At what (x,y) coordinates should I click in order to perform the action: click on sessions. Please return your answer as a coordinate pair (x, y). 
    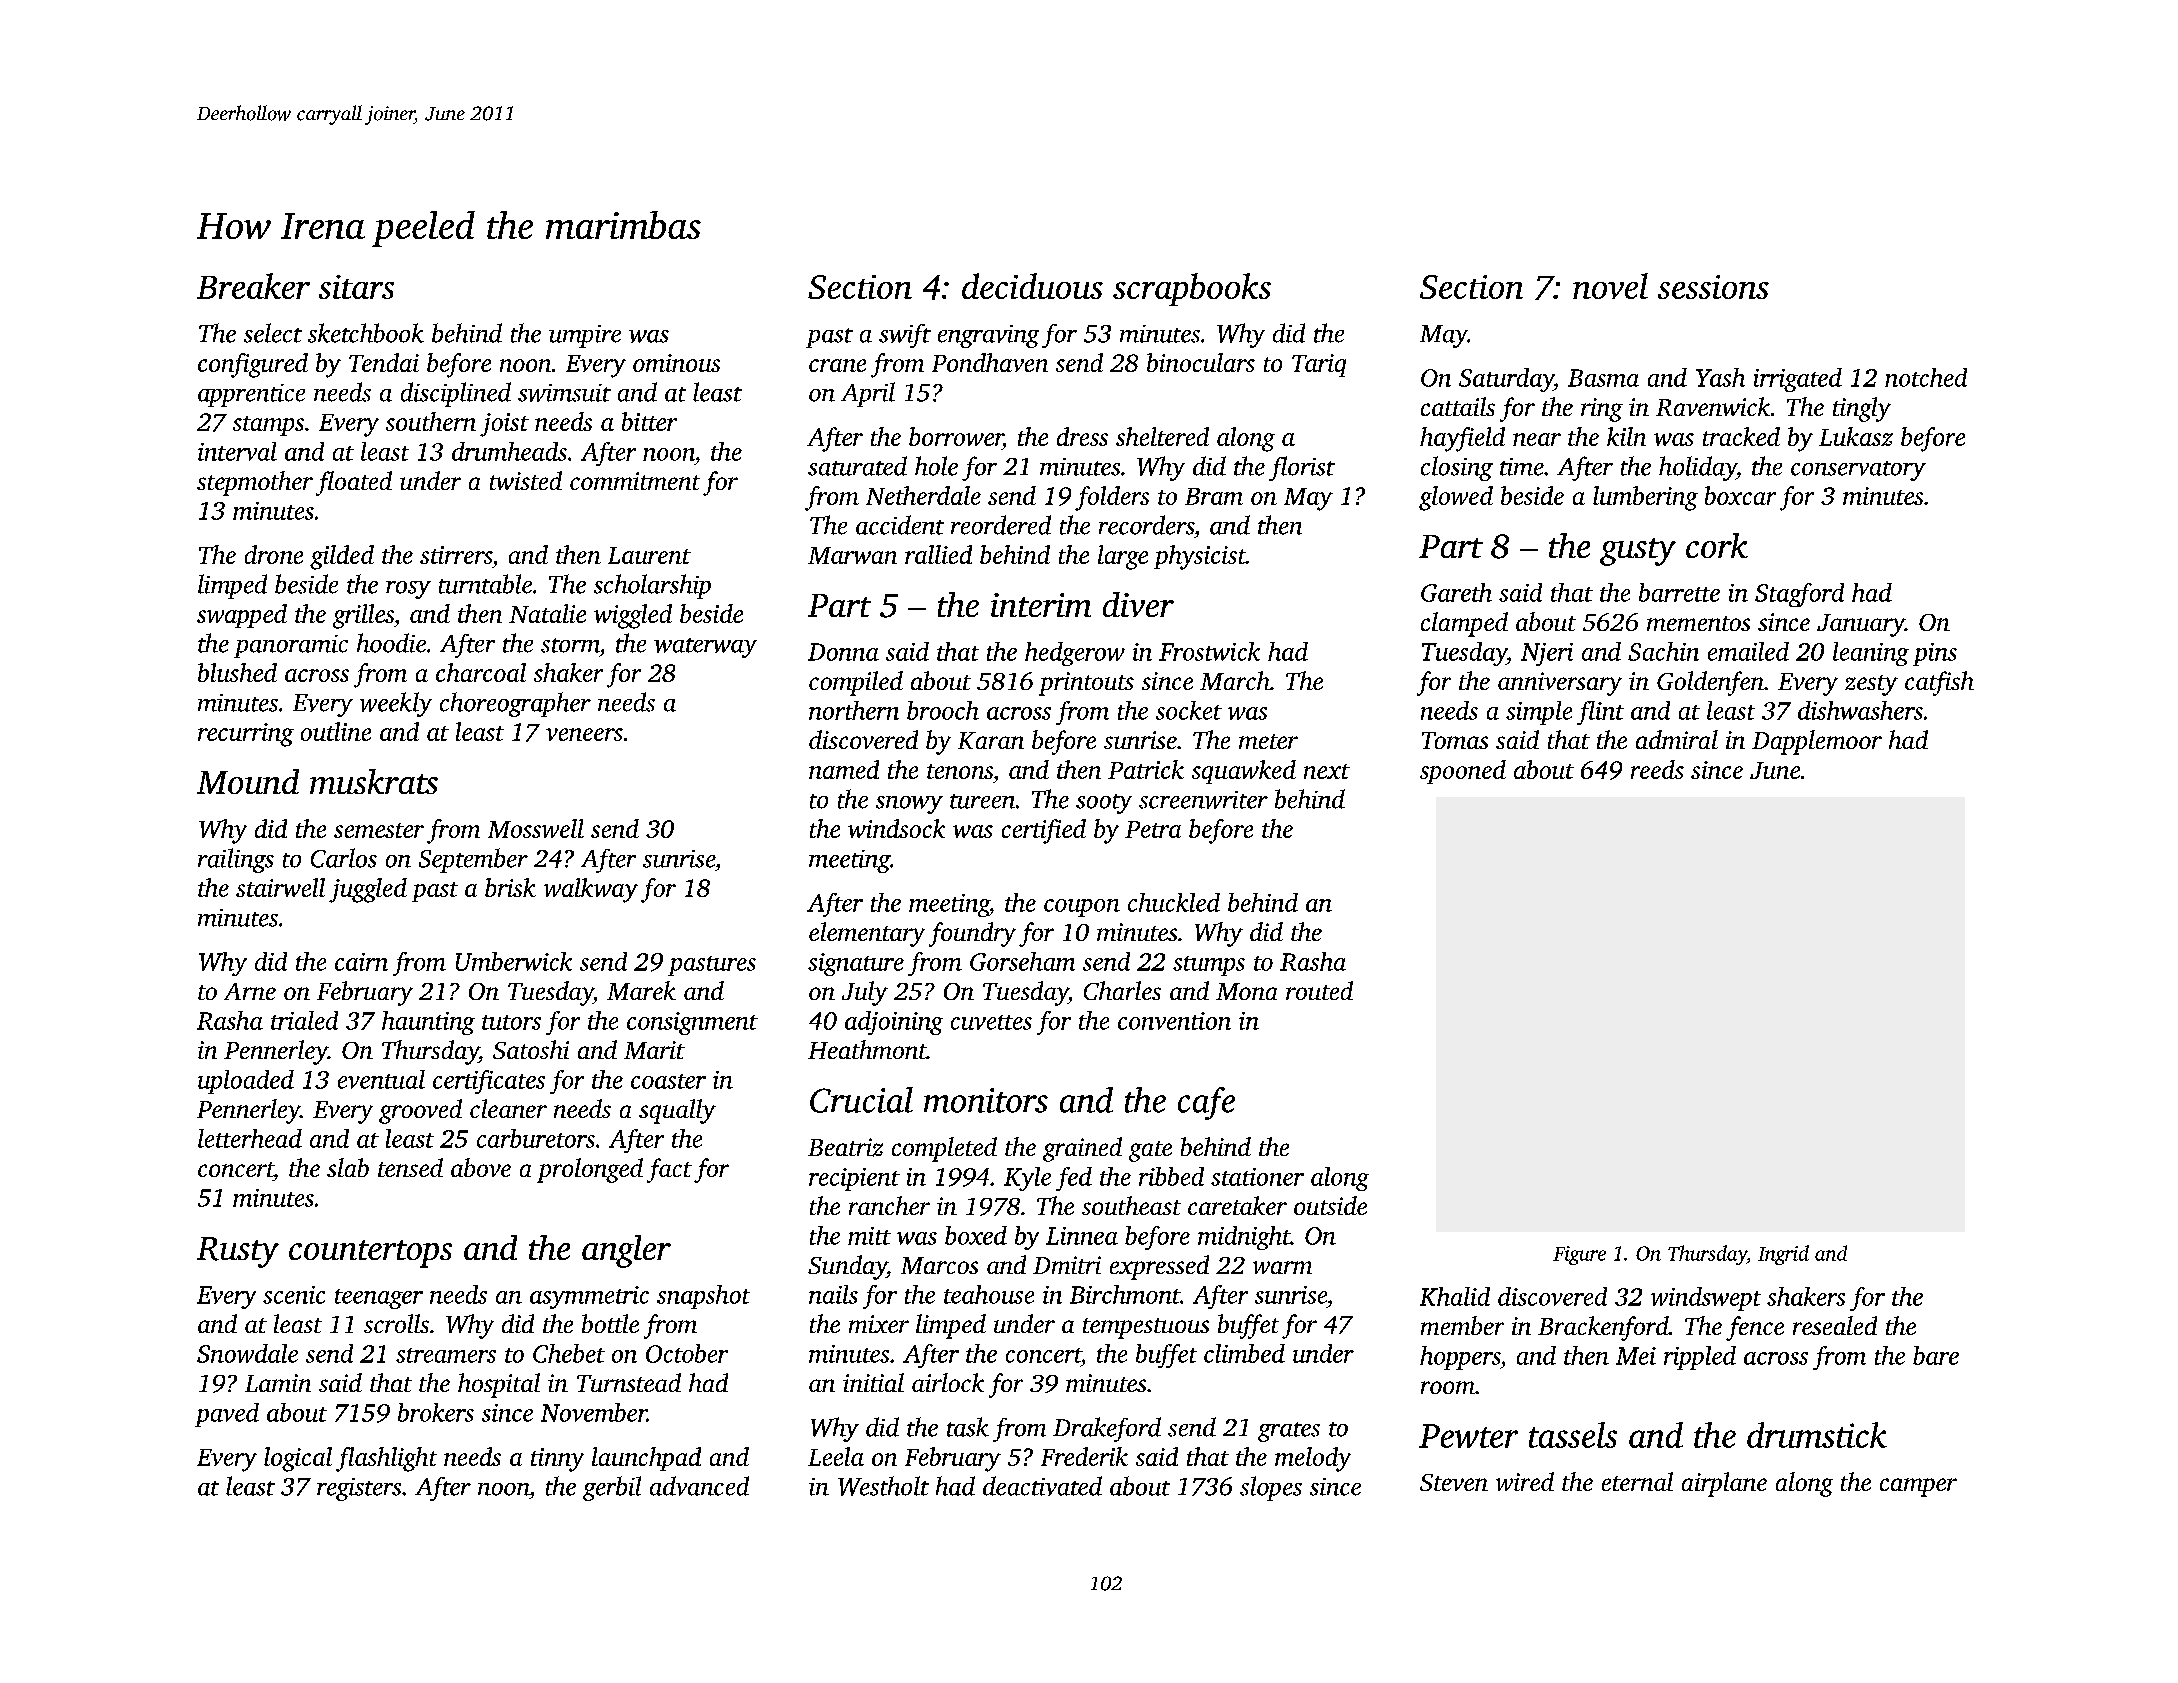
    Looking at the image, I should click on (1713, 287).
